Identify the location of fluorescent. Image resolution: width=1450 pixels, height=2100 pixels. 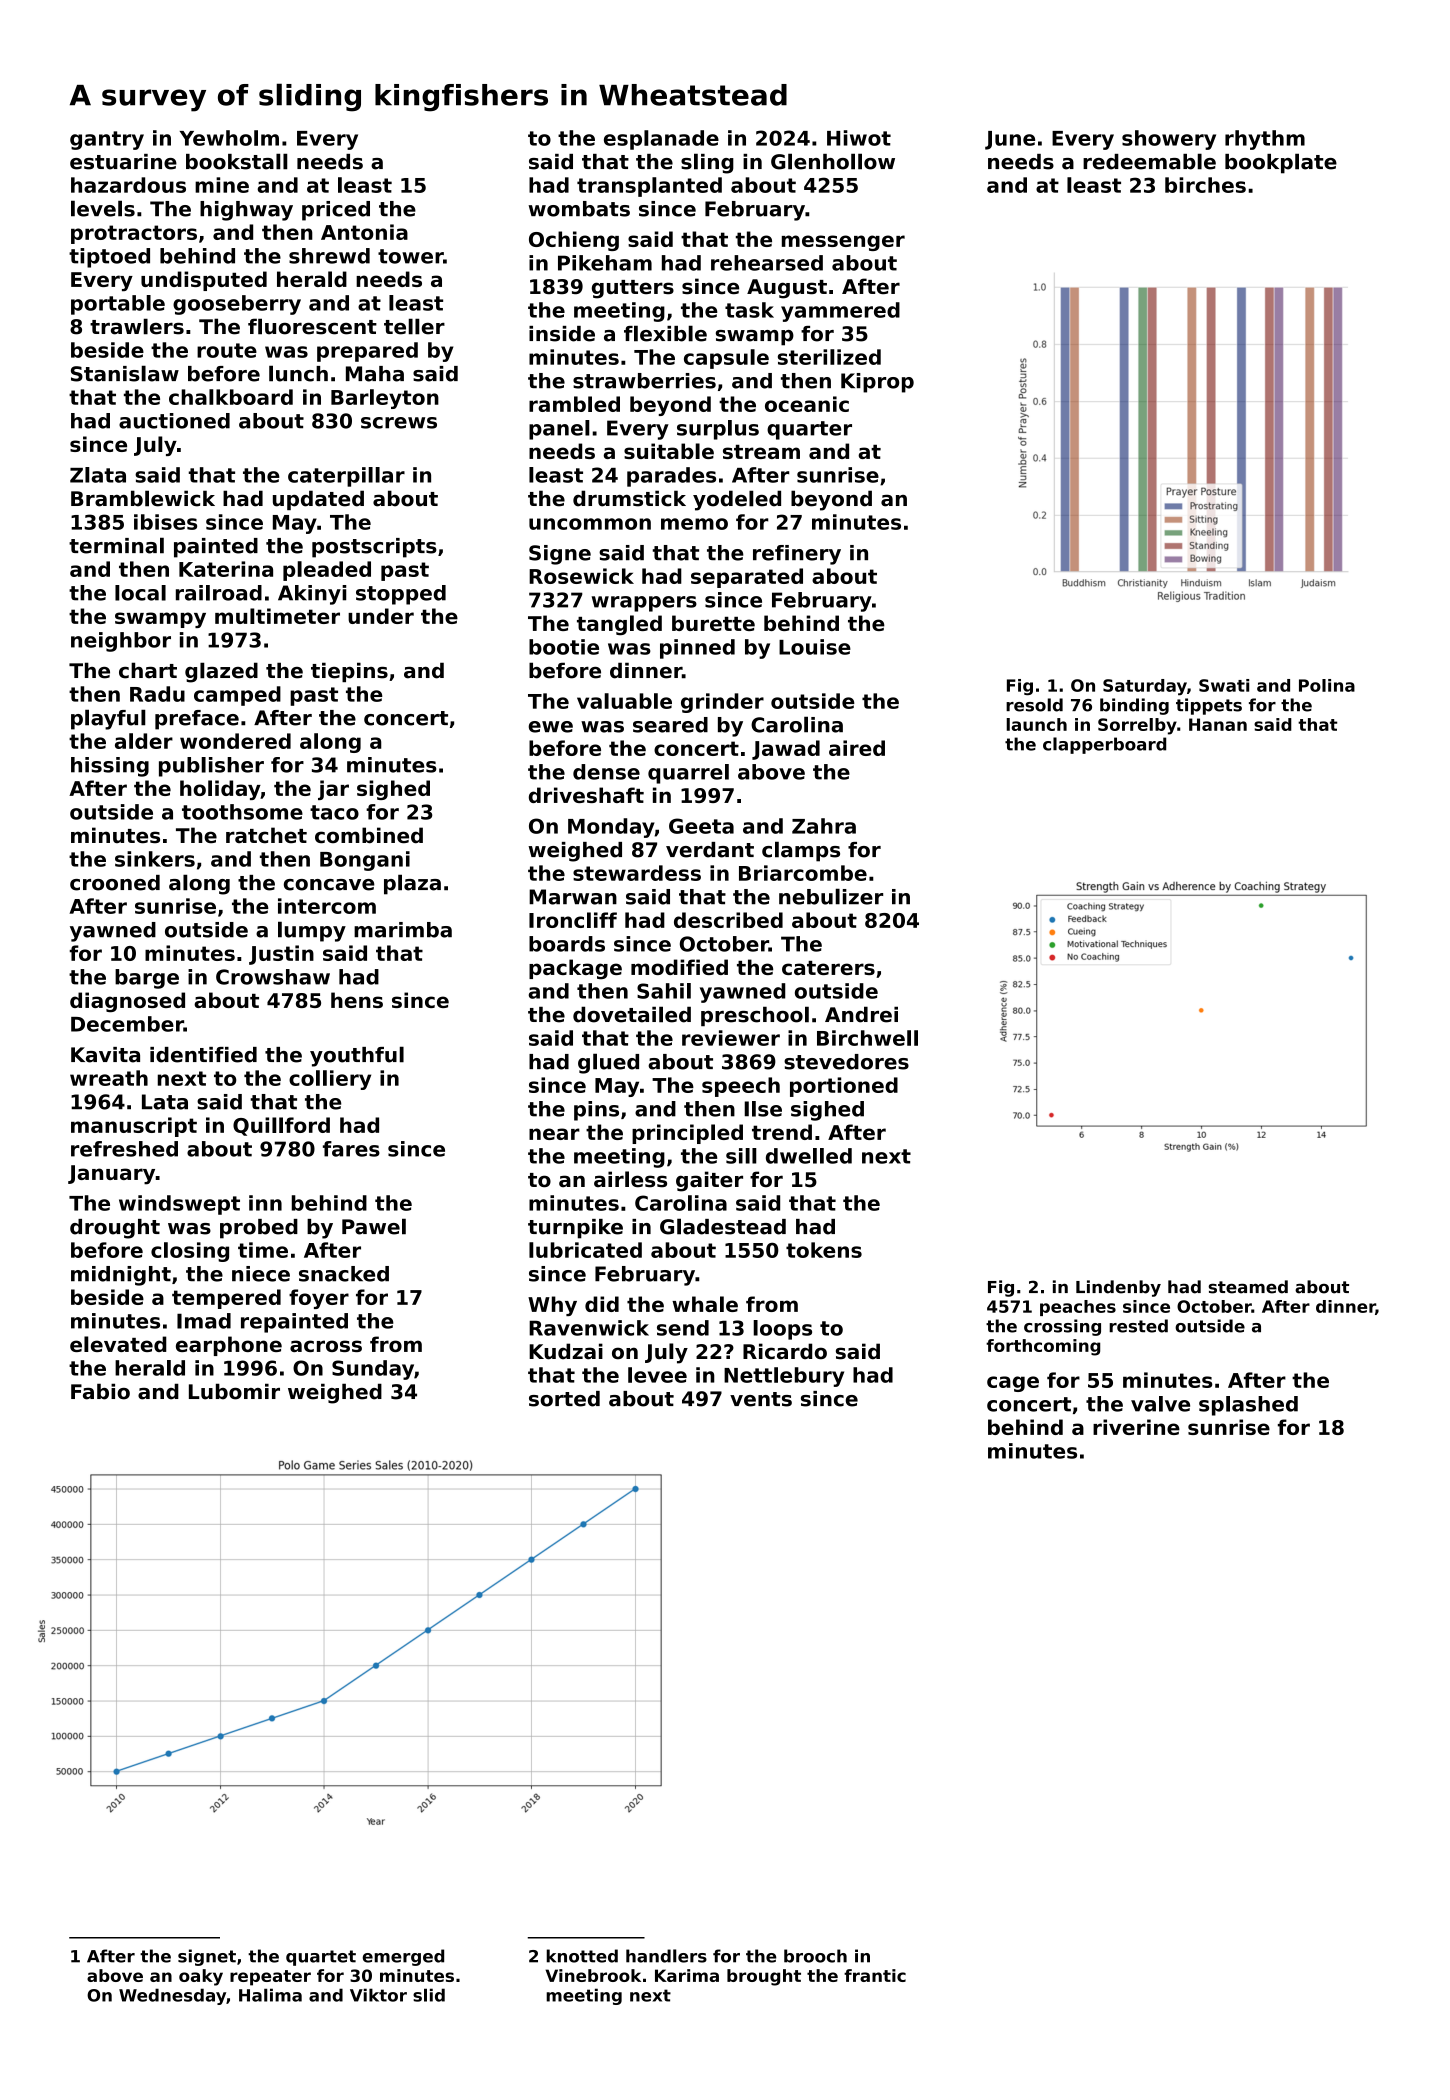
(312, 326).
